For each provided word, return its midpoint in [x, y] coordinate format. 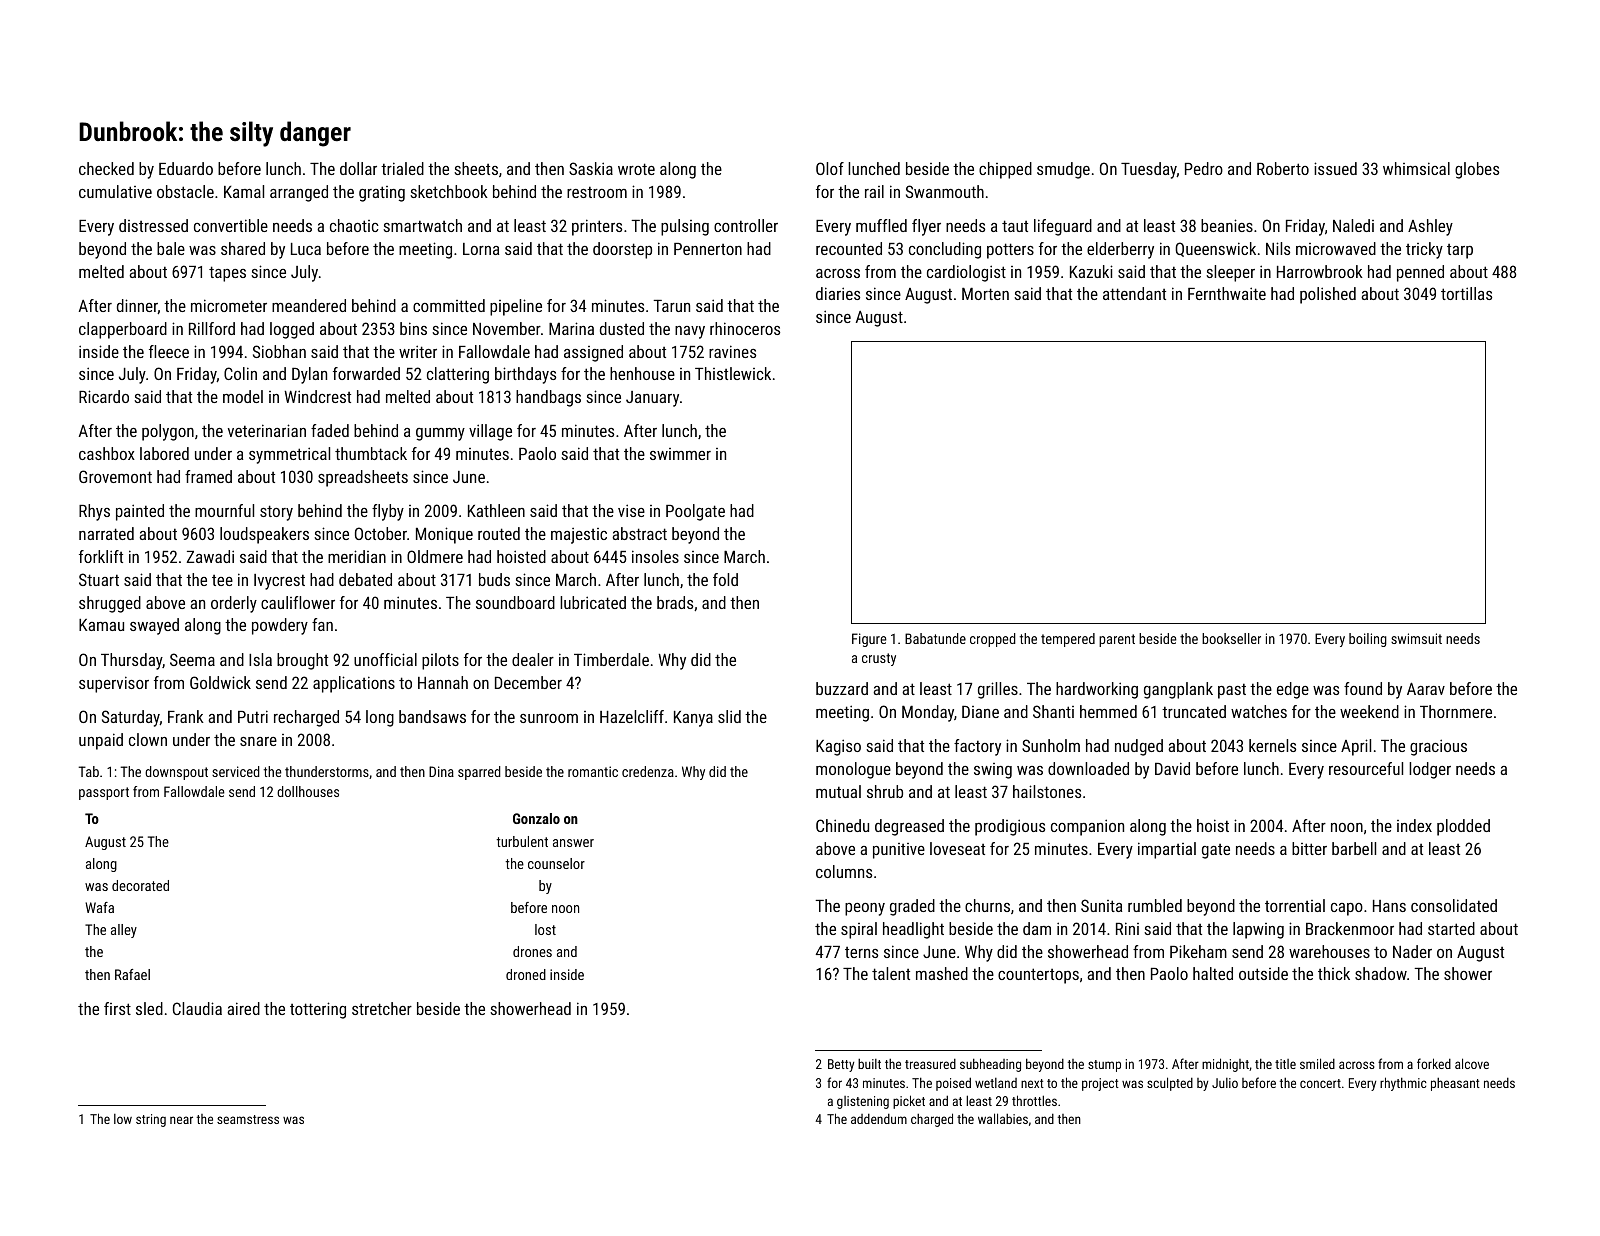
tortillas [1466, 293]
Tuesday [1149, 170]
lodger [1430, 770]
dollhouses [308, 791]
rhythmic [1403, 1084]
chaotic [354, 225]
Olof [830, 168]
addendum [879, 1119]
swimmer [680, 454]
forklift [101, 556]
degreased [909, 827]
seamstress [248, 1119]
